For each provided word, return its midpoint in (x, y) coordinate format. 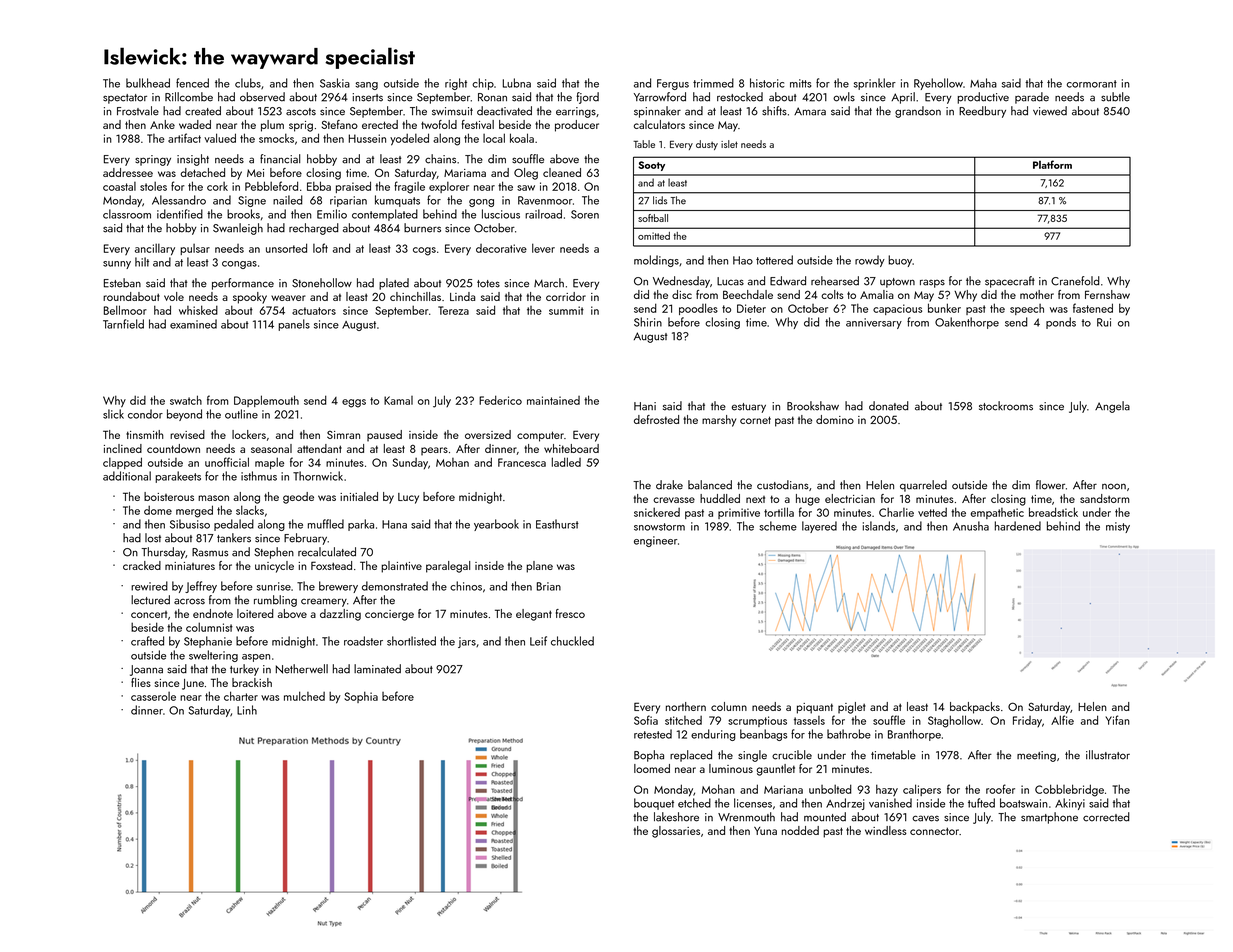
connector (934, 831)
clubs (248, 83)
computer (540, 436)
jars (467, 642)
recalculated (327, 552)
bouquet (654, 804)
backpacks (975, 708)
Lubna (517, 83)
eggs (354, 403)
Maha (983, 83)
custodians (783, 485)
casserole (153, 696)
